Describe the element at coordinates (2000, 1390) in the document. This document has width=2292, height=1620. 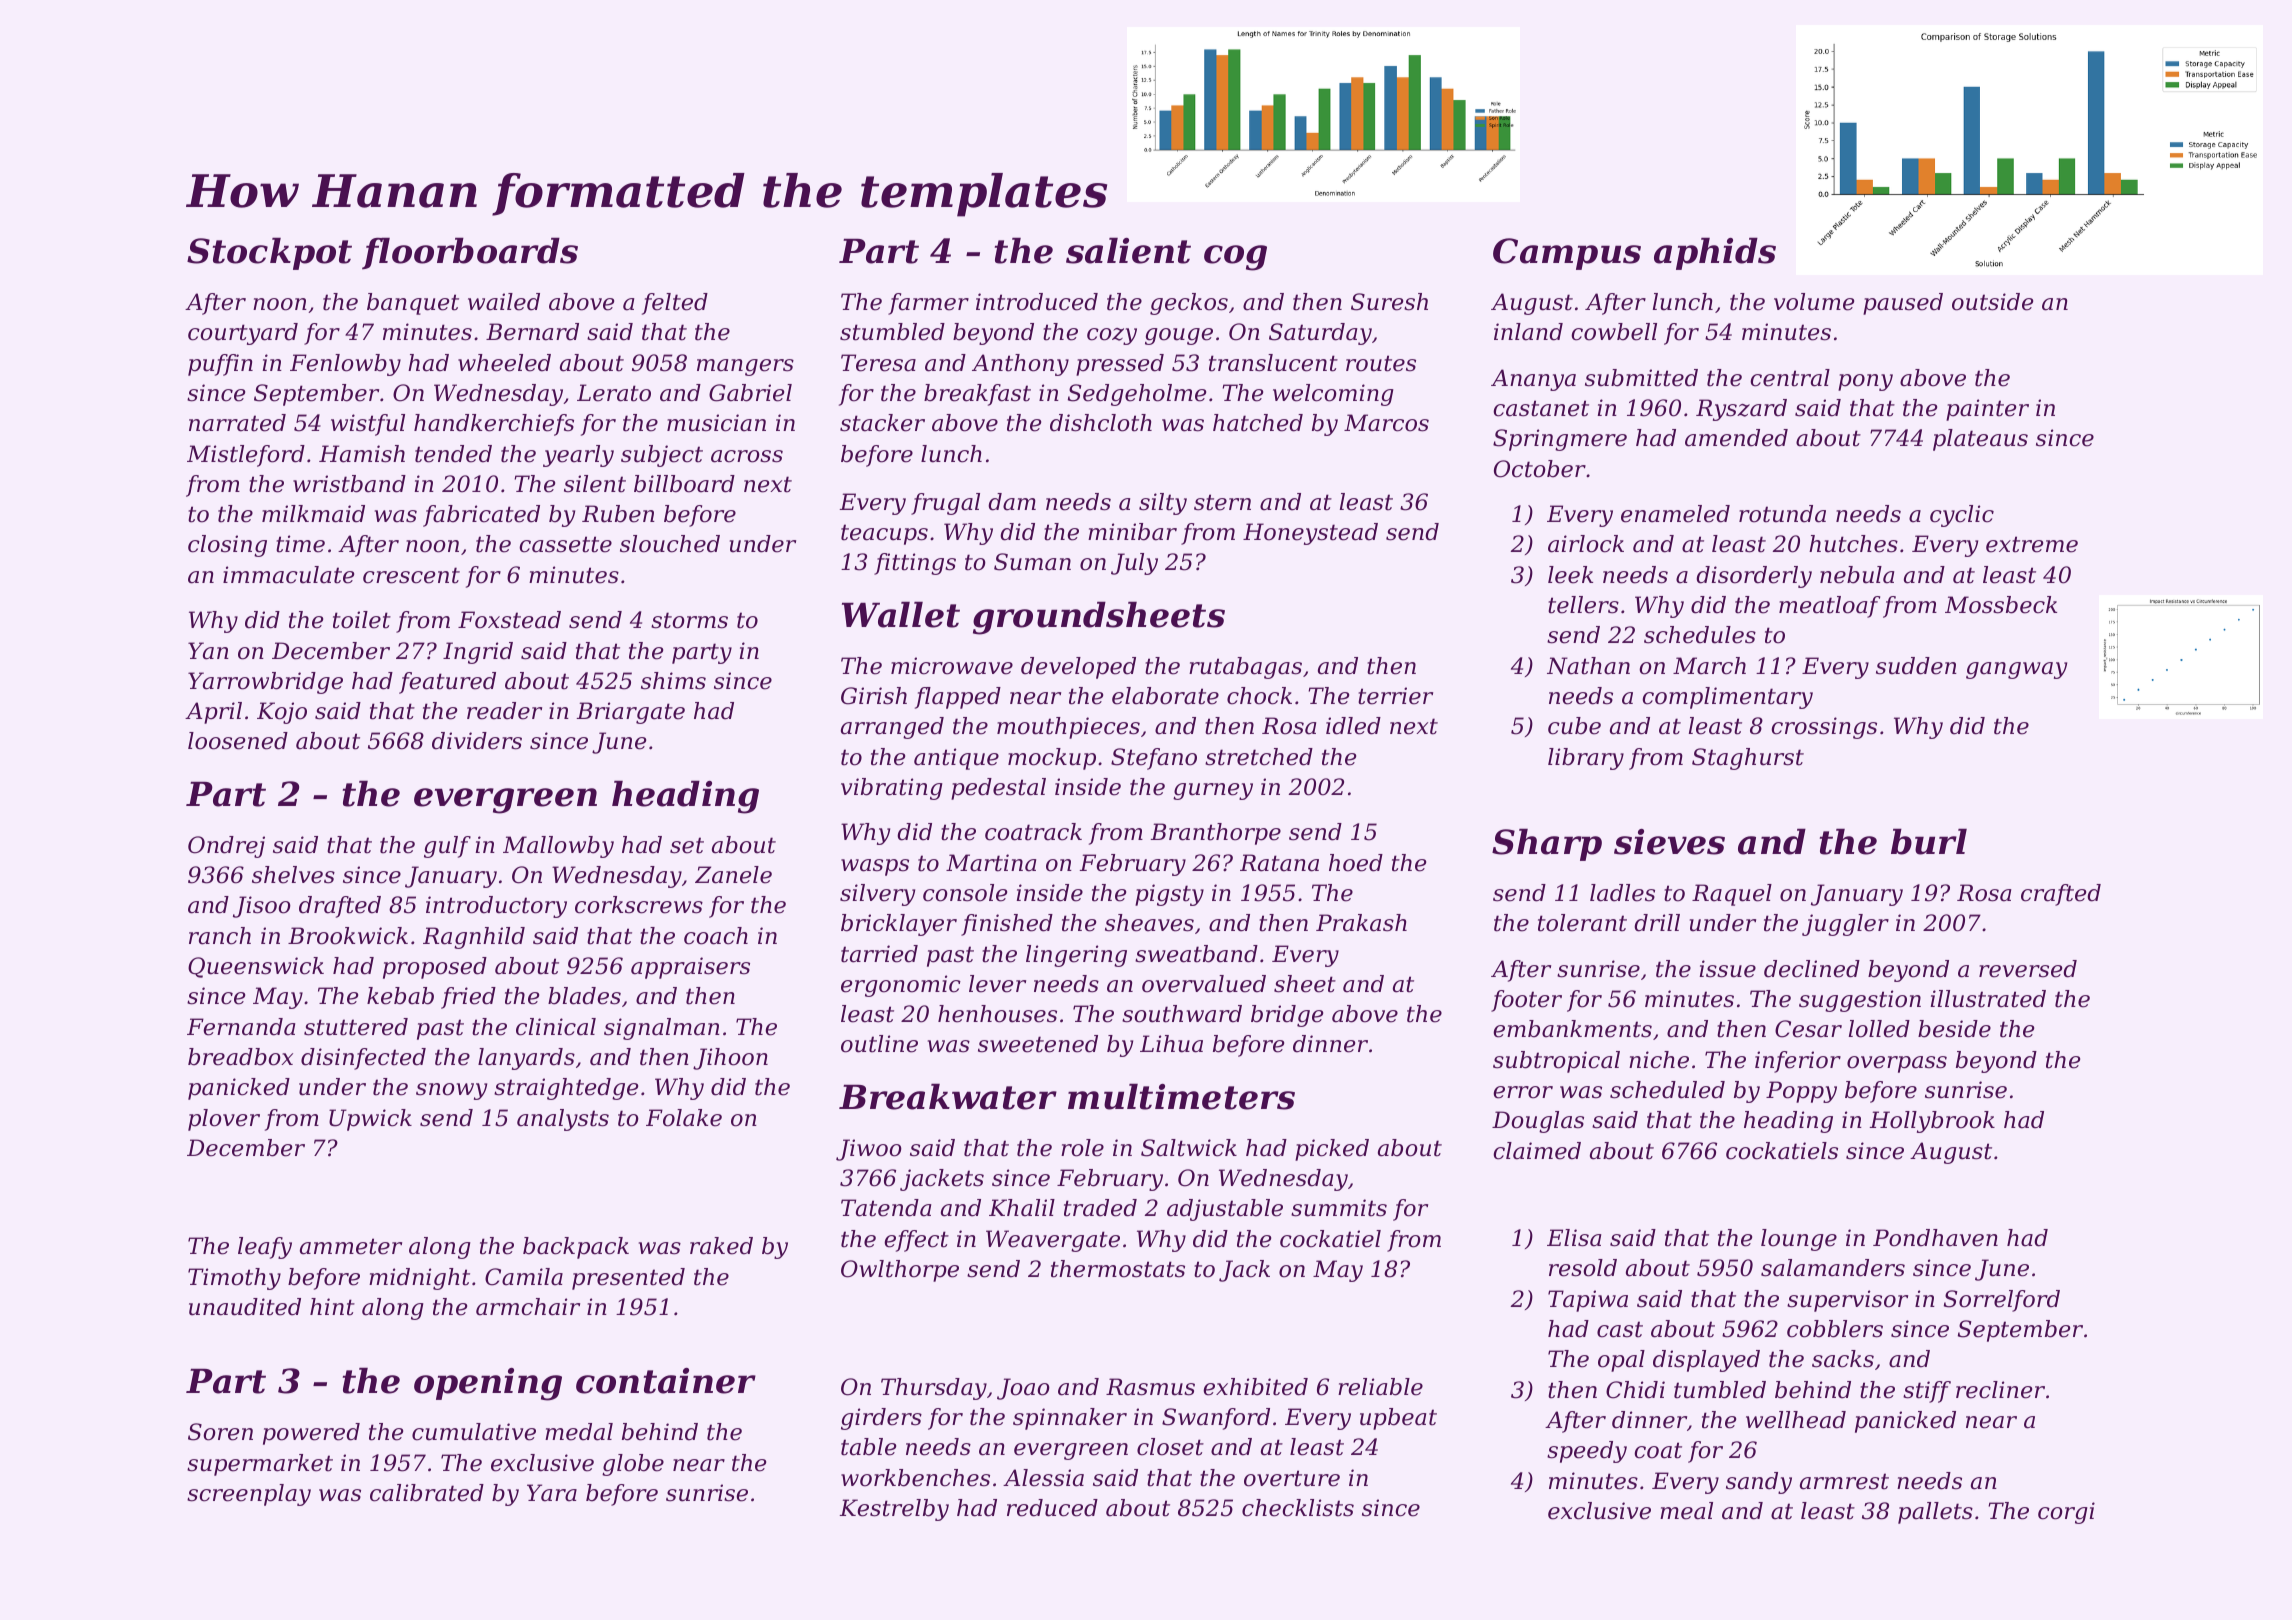
I see `recliner` at that location.
